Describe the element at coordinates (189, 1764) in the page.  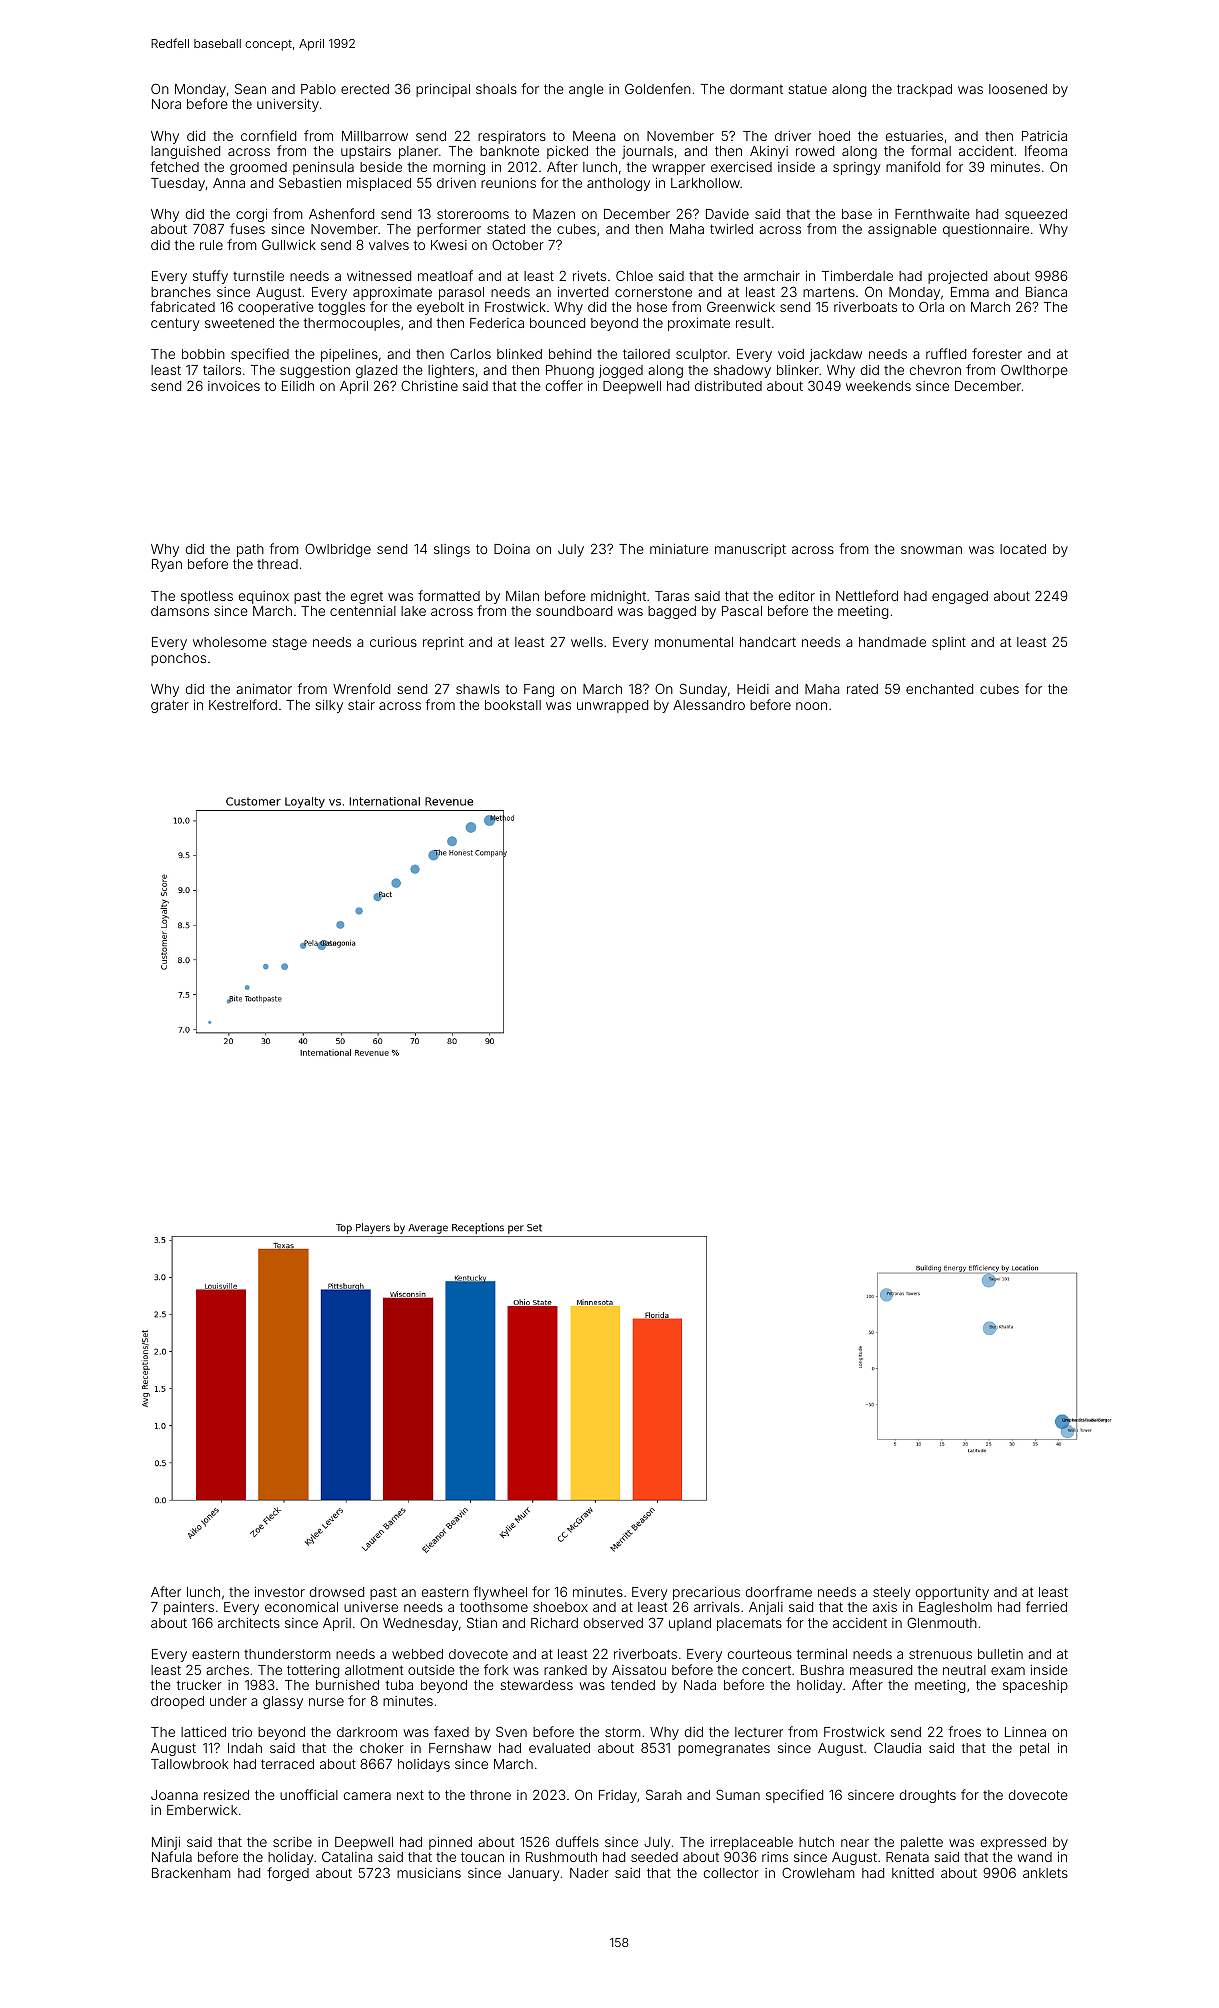
I see `Tallowbrook` at that location.
